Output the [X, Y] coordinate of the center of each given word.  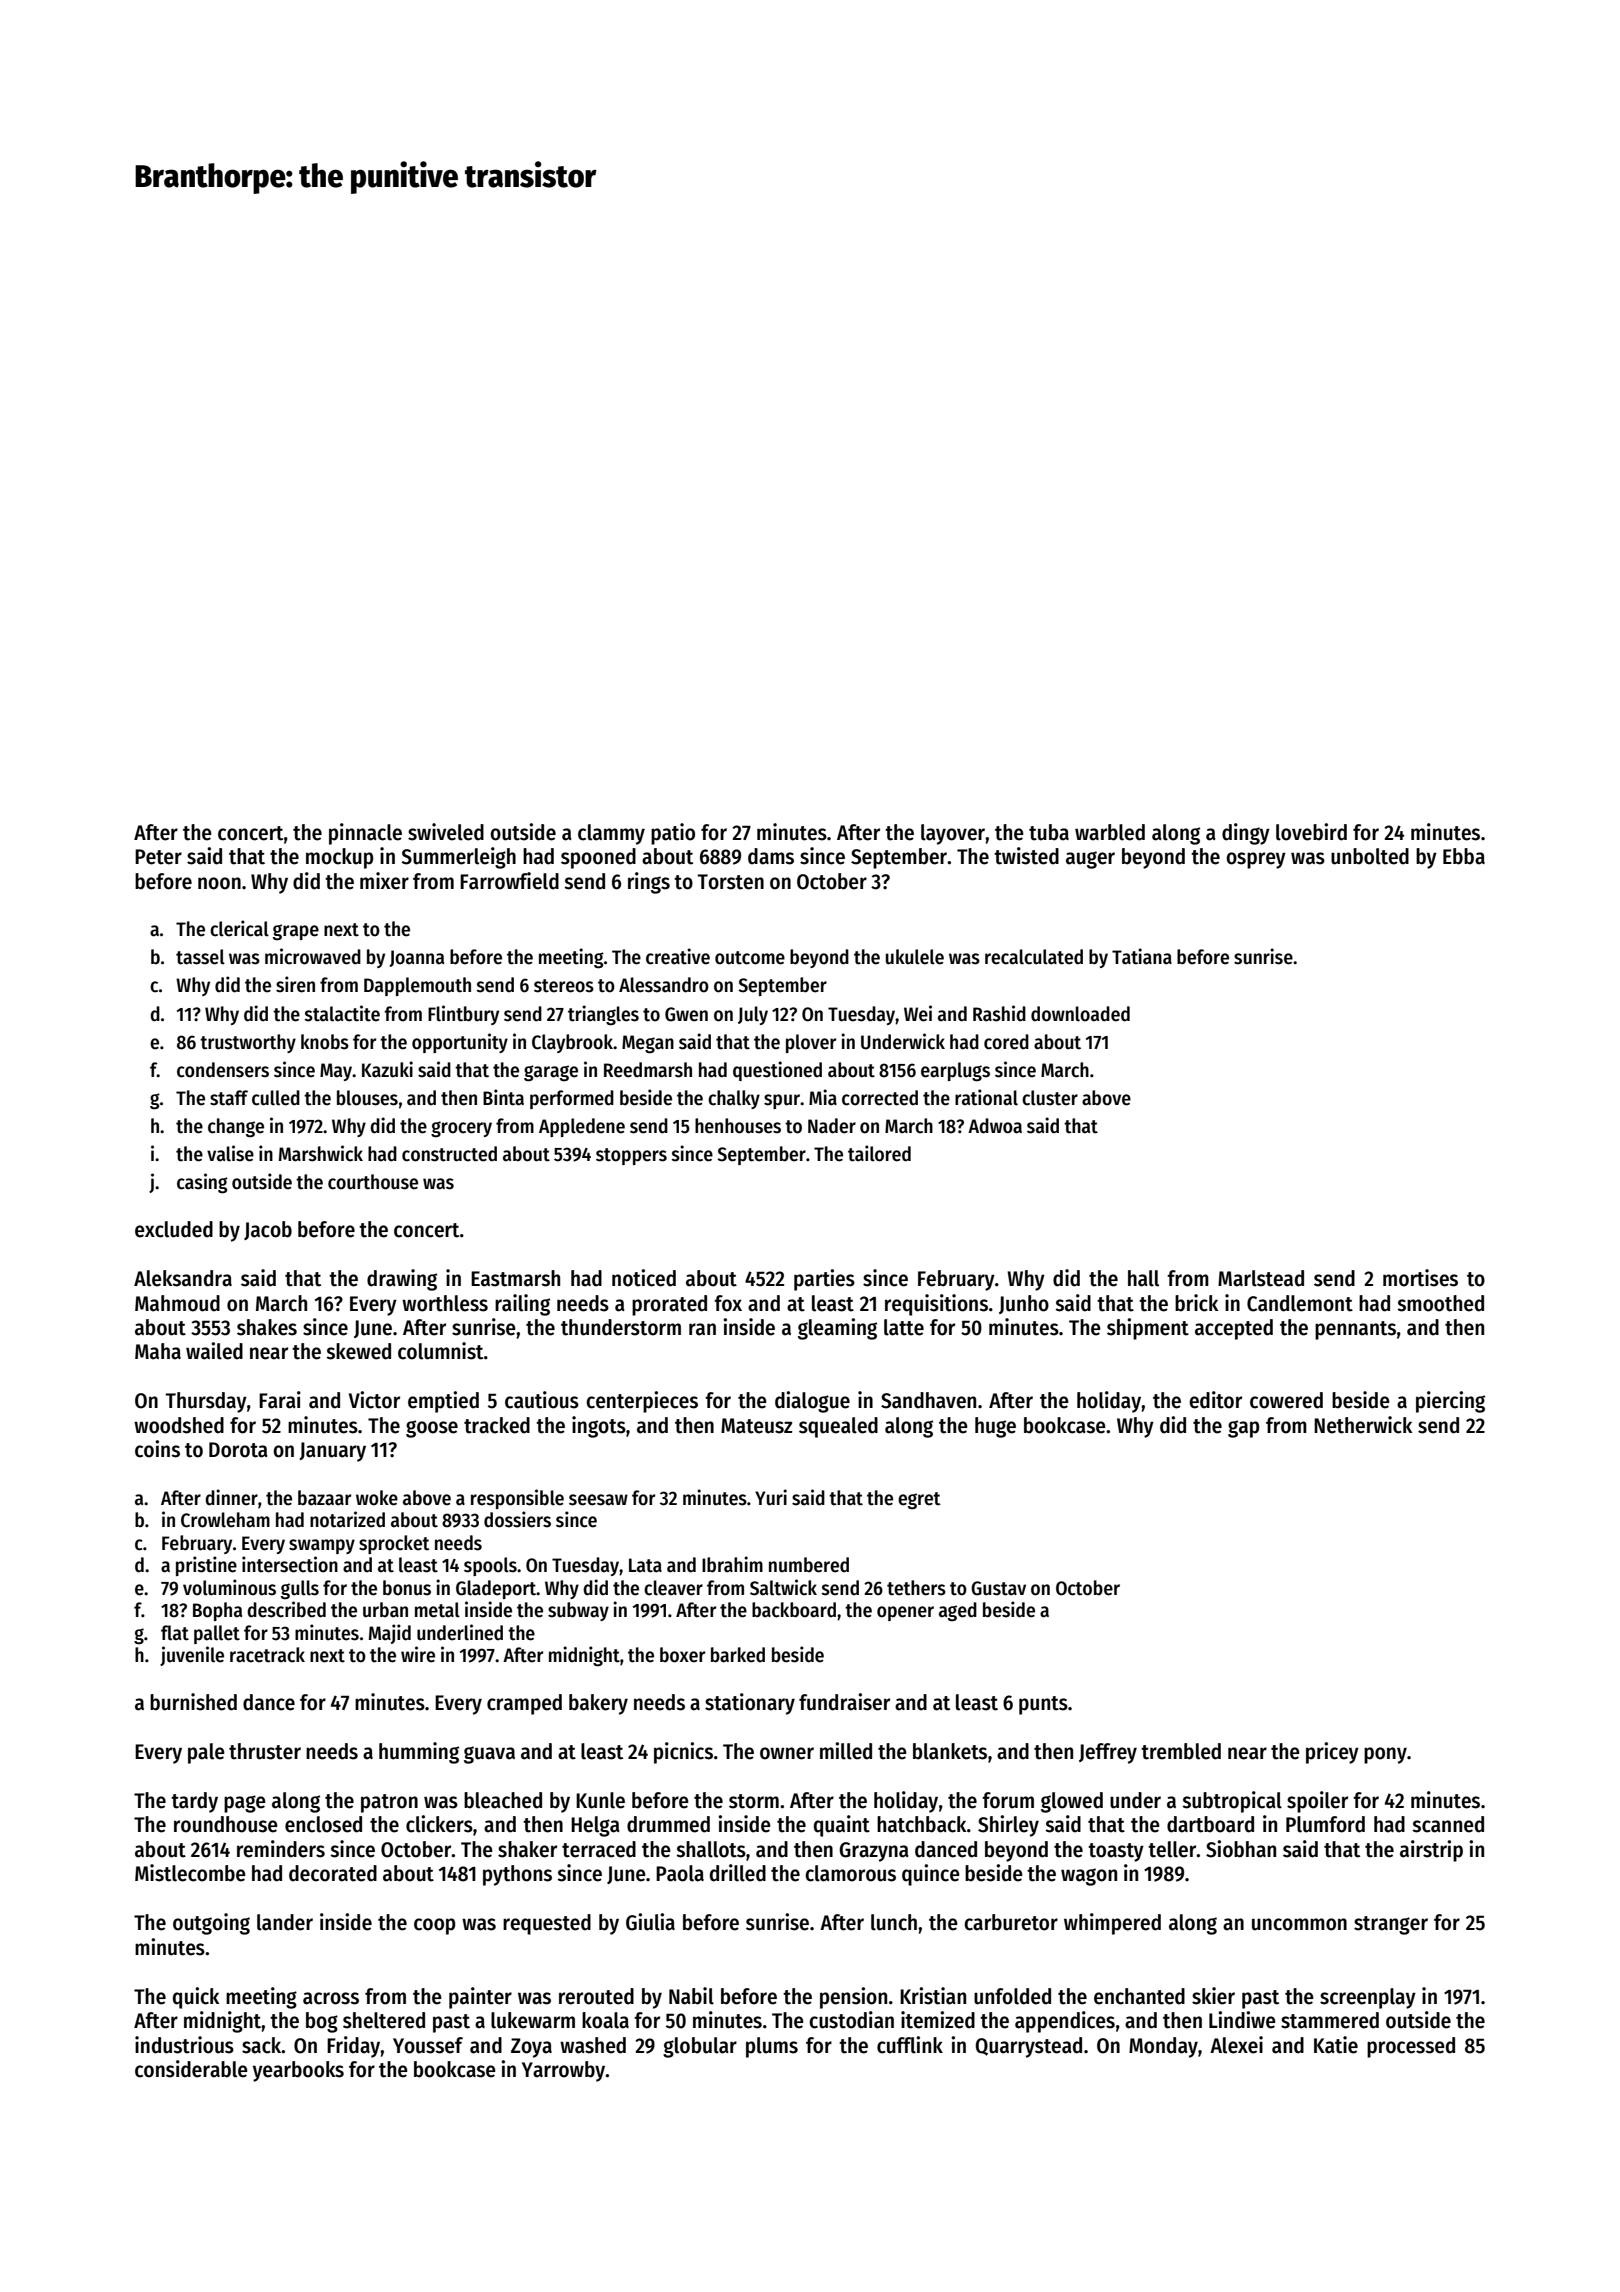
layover [953, 834]
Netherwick [1363, 1425]
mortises [1420, 1278]
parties [824, 1280]
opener [905, 1613]
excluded [174, 1229]
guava [489, 1755]
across [331, 1998]
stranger [1391, 1925]
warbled [1110, 832]
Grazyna [874, 1852]
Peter [158, 857]
